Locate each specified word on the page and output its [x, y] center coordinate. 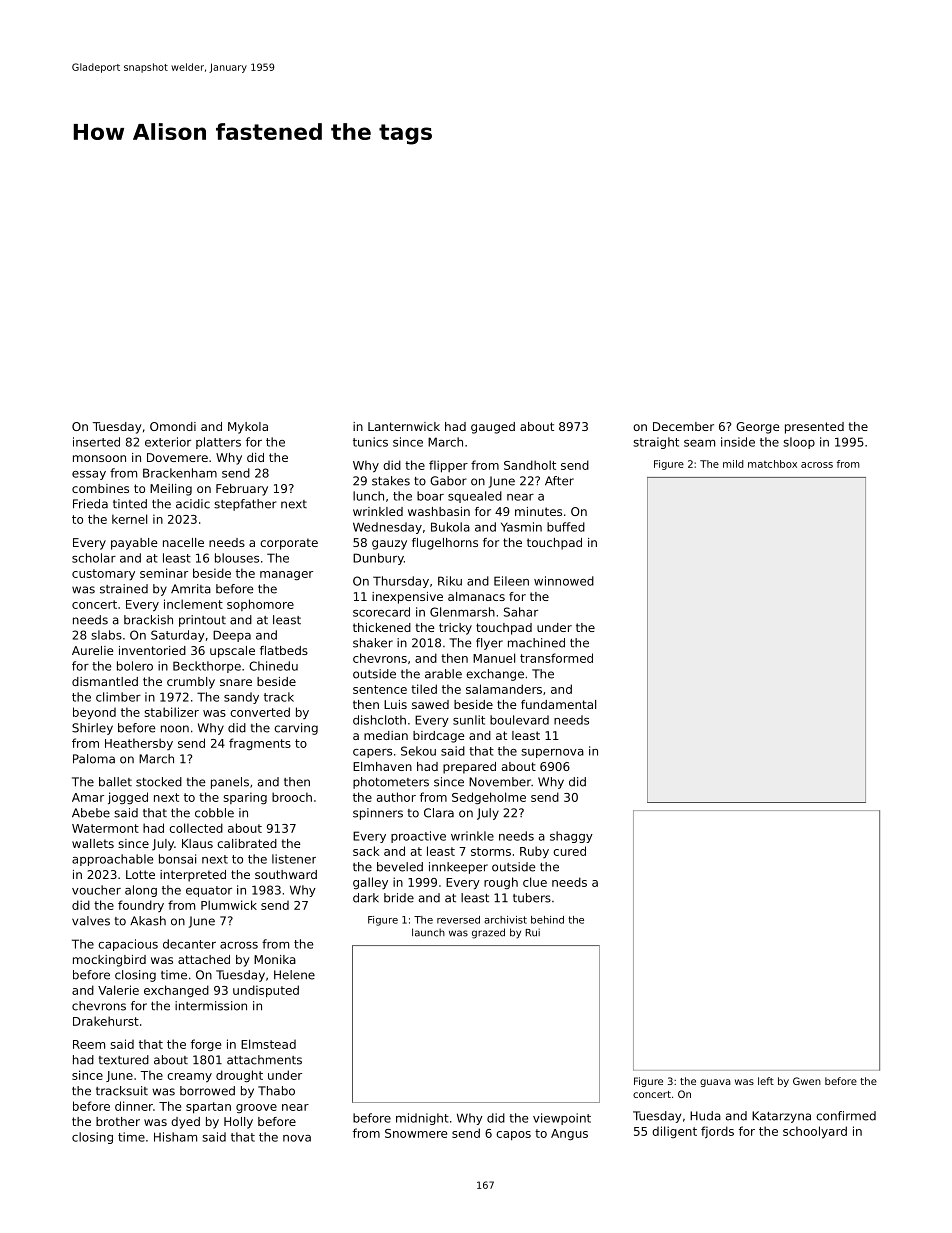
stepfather [245, 505]
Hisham [175, 1137]
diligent [674, 1132]
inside [738, 442]
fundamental [558, 704]
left [766, 1081]
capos [513, 1135]
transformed [556, 658]
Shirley [92, 729]
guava [715, 1083]
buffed [566, 527]
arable [443, 674]
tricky [455, 629]
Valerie [118, 990]
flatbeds [284, 650]
